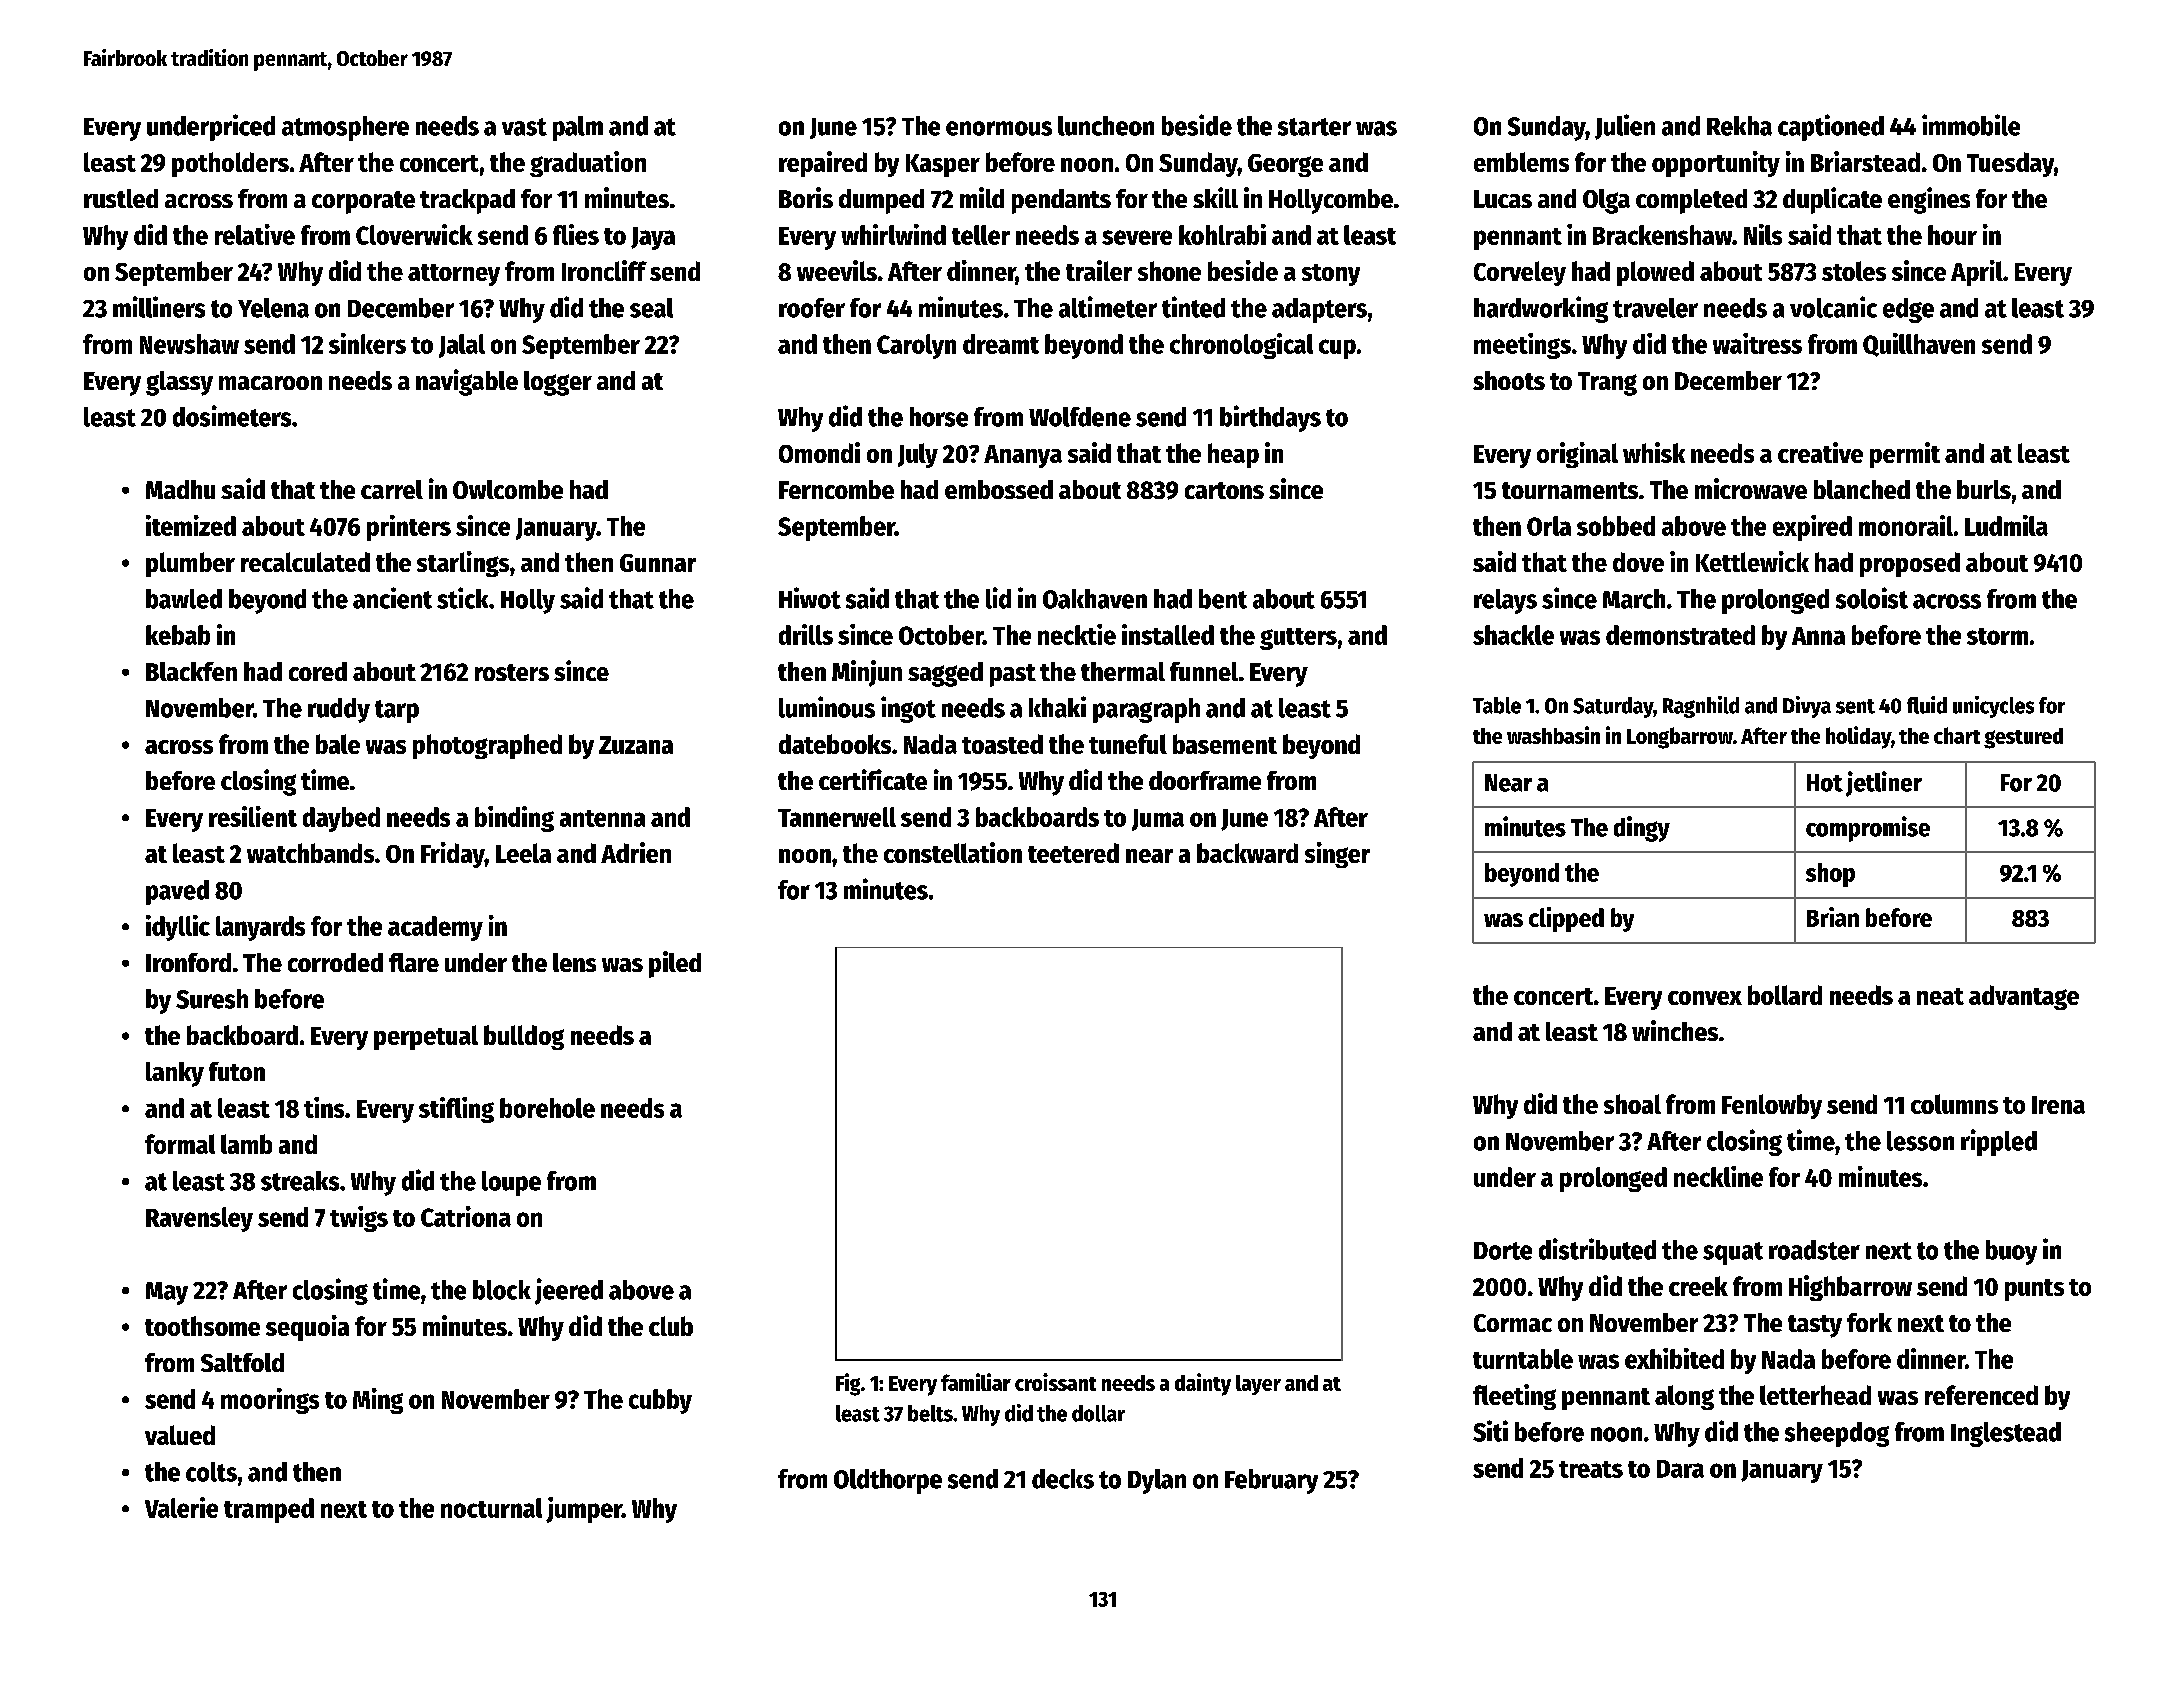 The image size is (2178, 1683). I want to click on Blackfen, so click(191, 671).
